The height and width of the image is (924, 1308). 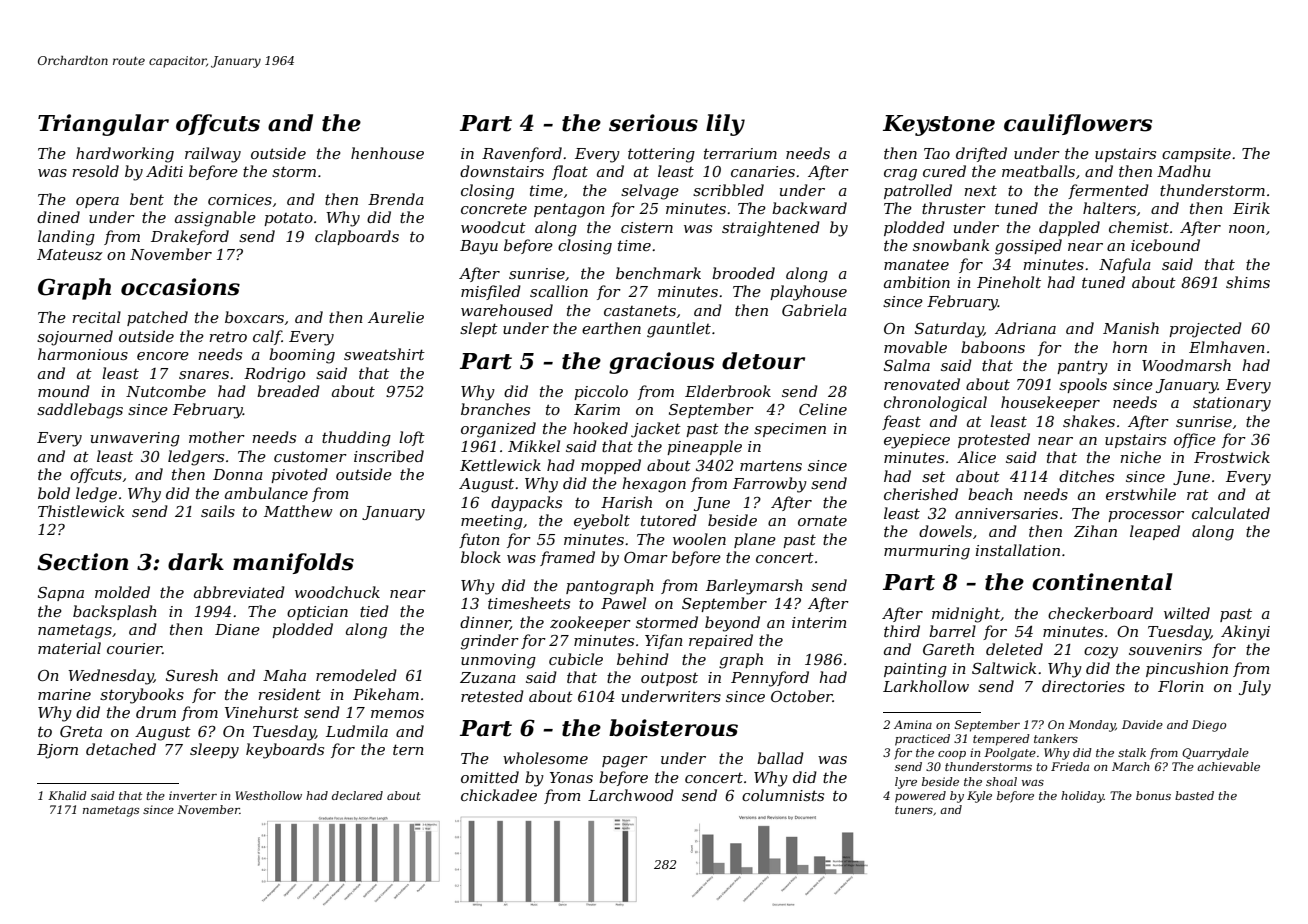 I want to click on campsite, so click(x=1196, y=155).
